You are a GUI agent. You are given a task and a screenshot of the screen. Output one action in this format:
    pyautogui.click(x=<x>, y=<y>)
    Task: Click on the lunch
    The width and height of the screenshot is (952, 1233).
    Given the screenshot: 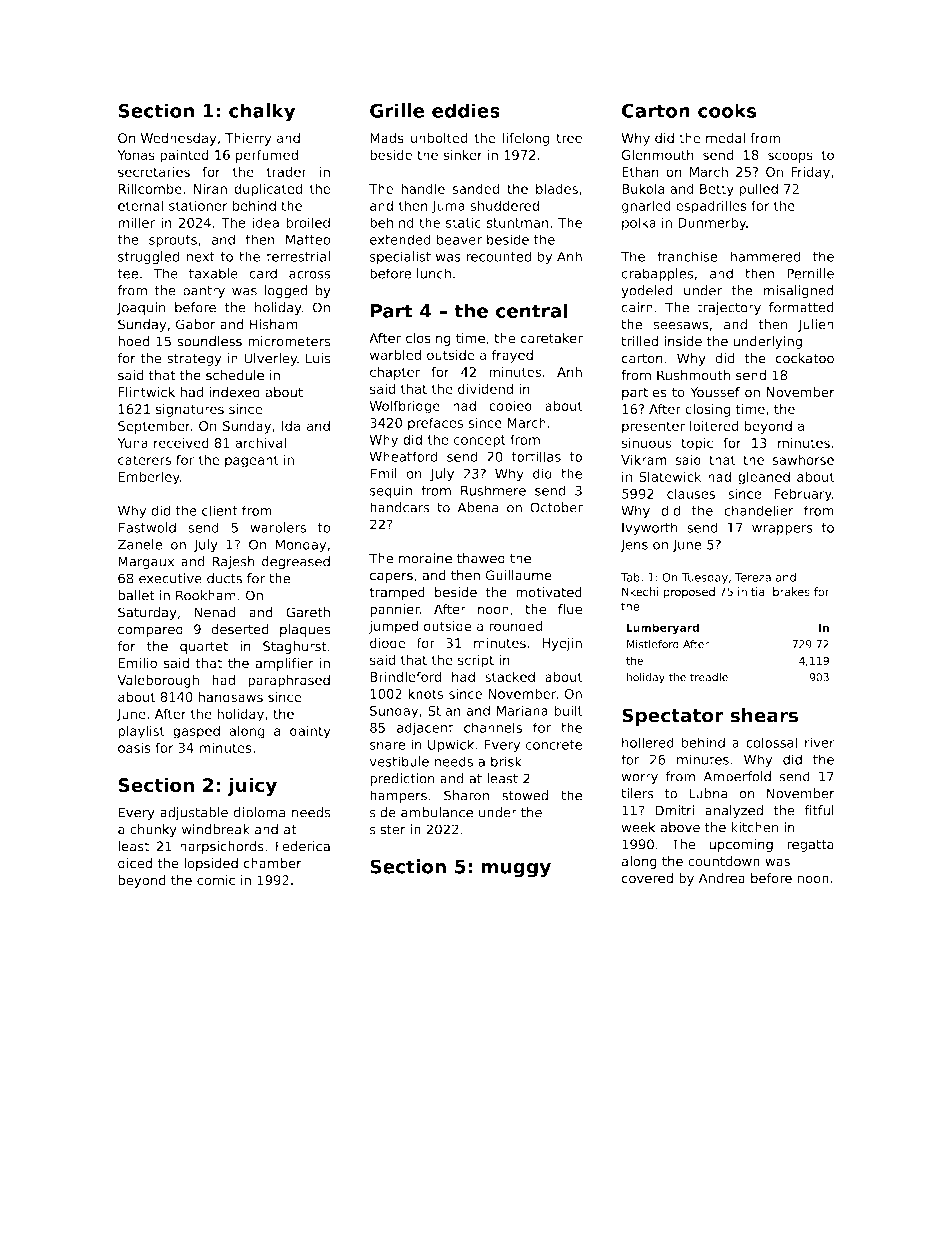 What is the action you would take?
    pyautogui.click(x=434, y=273)
